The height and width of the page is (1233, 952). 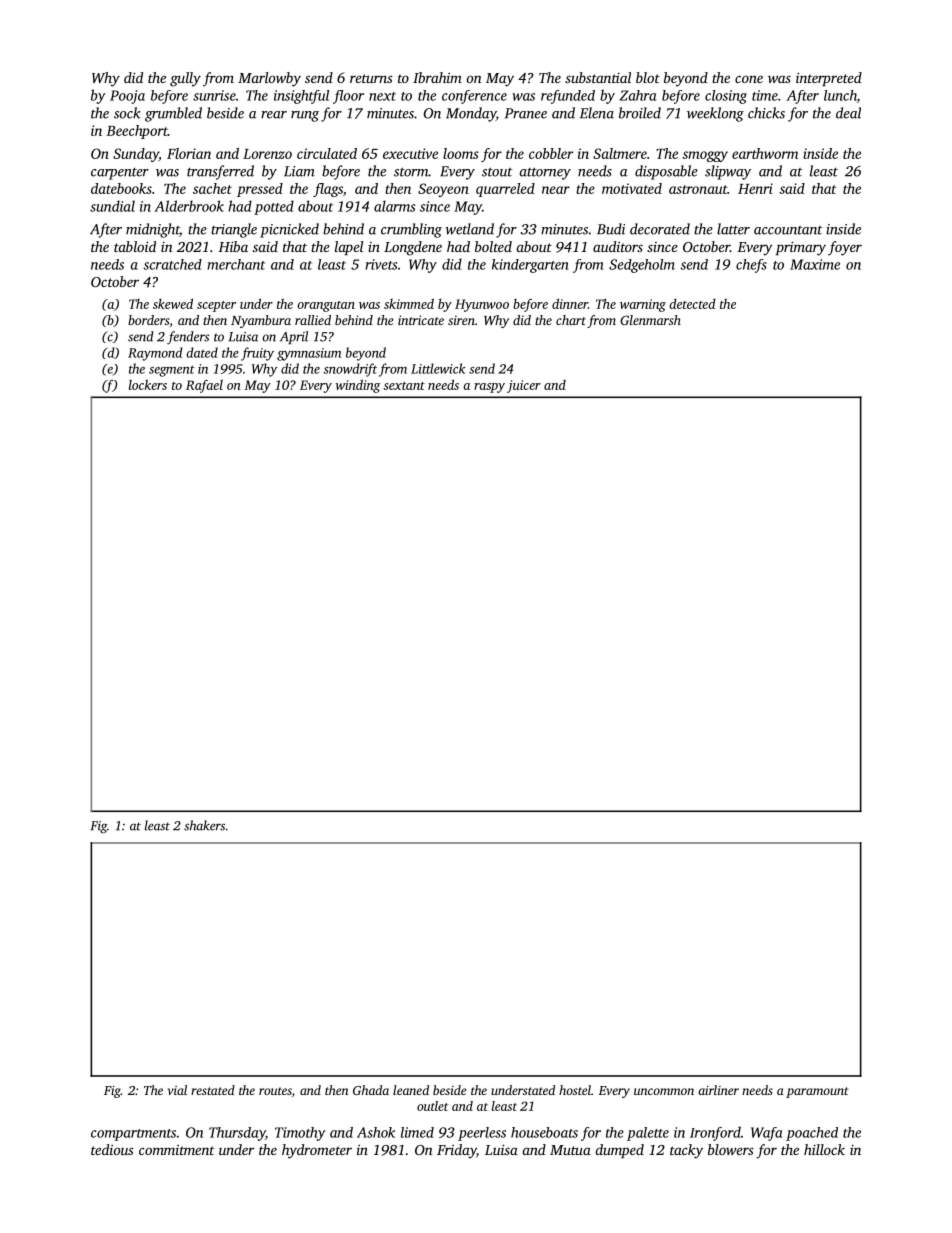 What do you see at coordinates (189, 153) in the page?
I see `Florian` at bounding box center [189, 153].
